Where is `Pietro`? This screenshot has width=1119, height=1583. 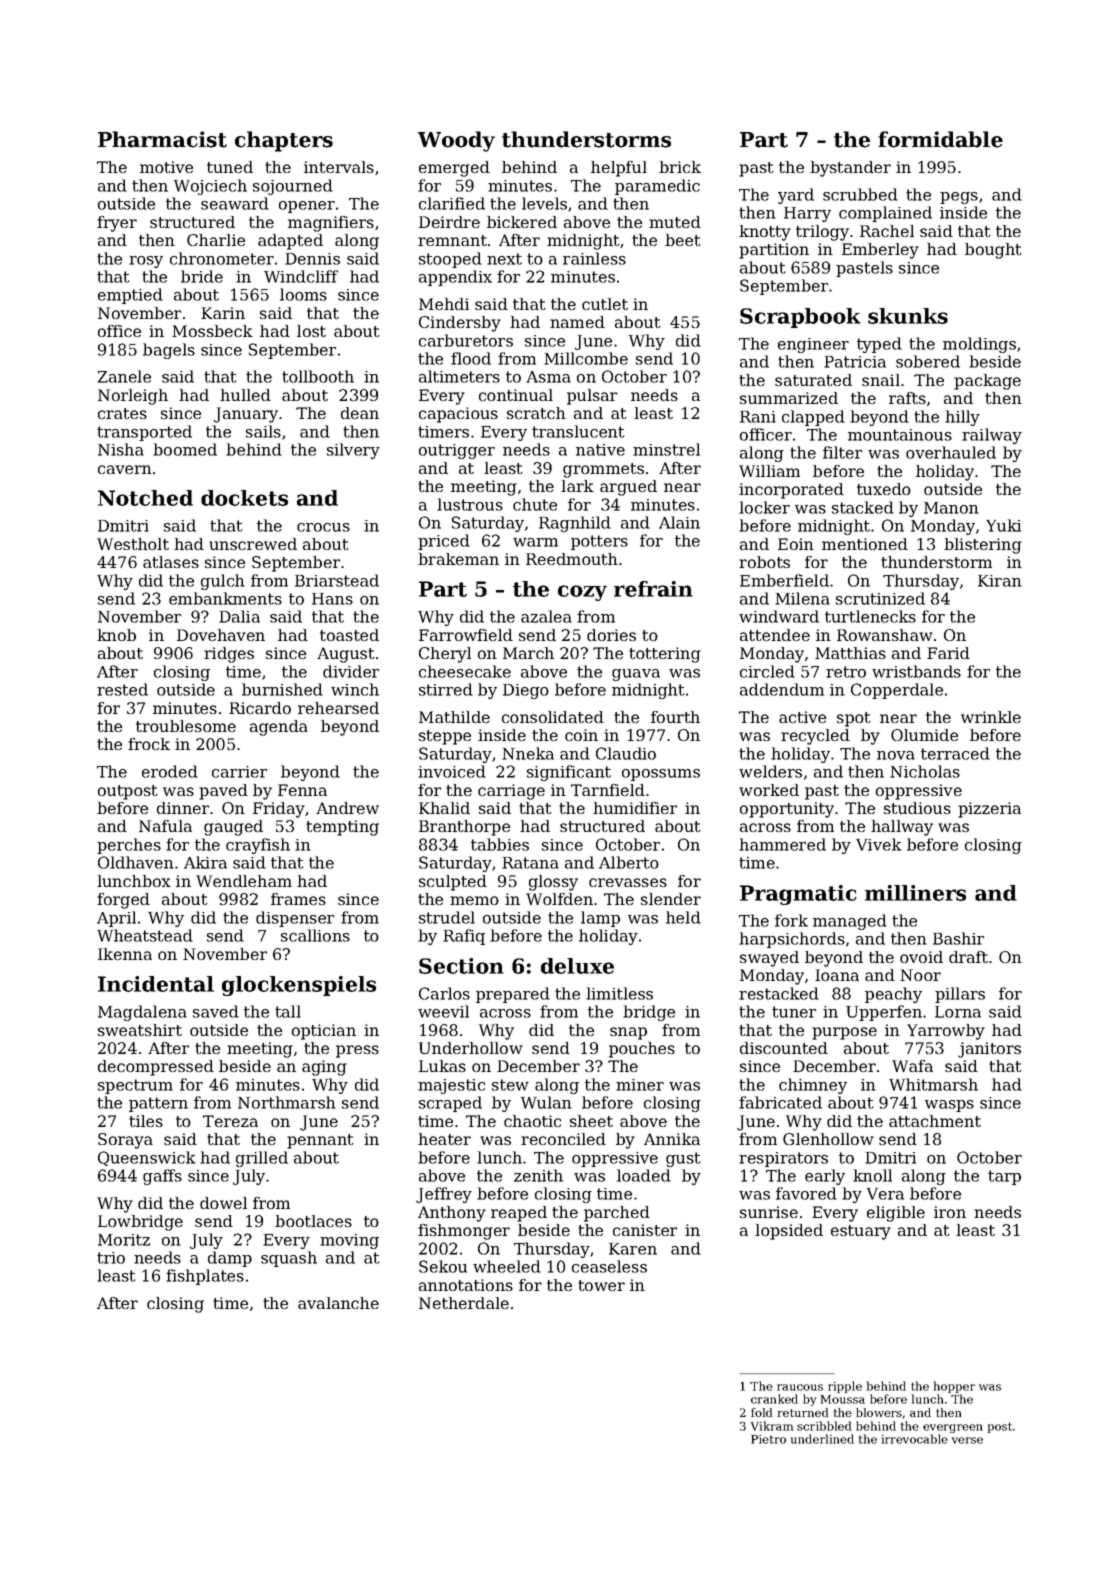
Pietro is located at coordinates (768, 1439).
